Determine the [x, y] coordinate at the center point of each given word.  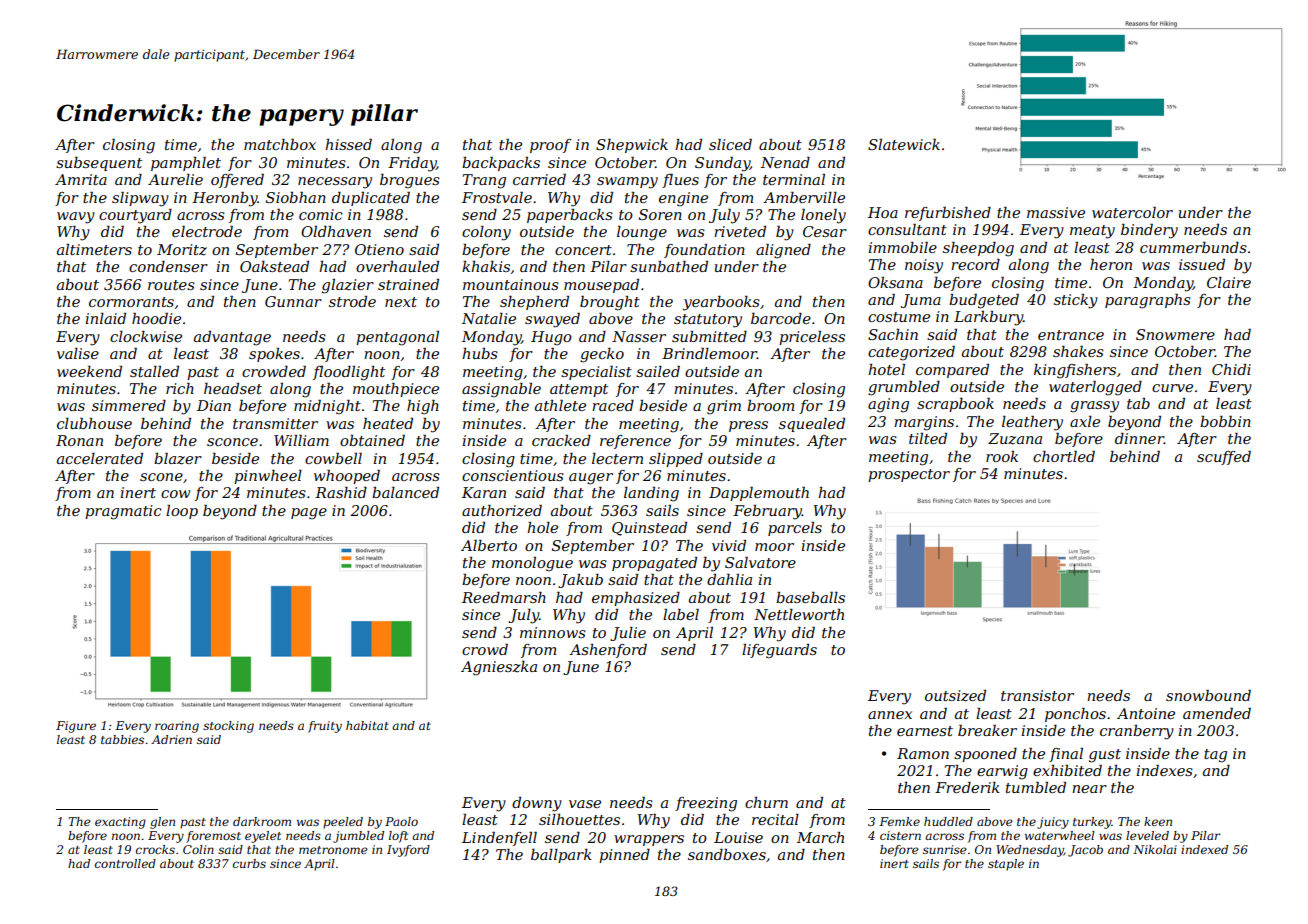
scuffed [1224, 458]
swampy [627, 183]
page [309, 514]
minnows [553, 632]
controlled [125, 863]
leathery [1032, 423]
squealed [812, 425]
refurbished [948, 214]
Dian [214, 405]
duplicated [371, 199]
